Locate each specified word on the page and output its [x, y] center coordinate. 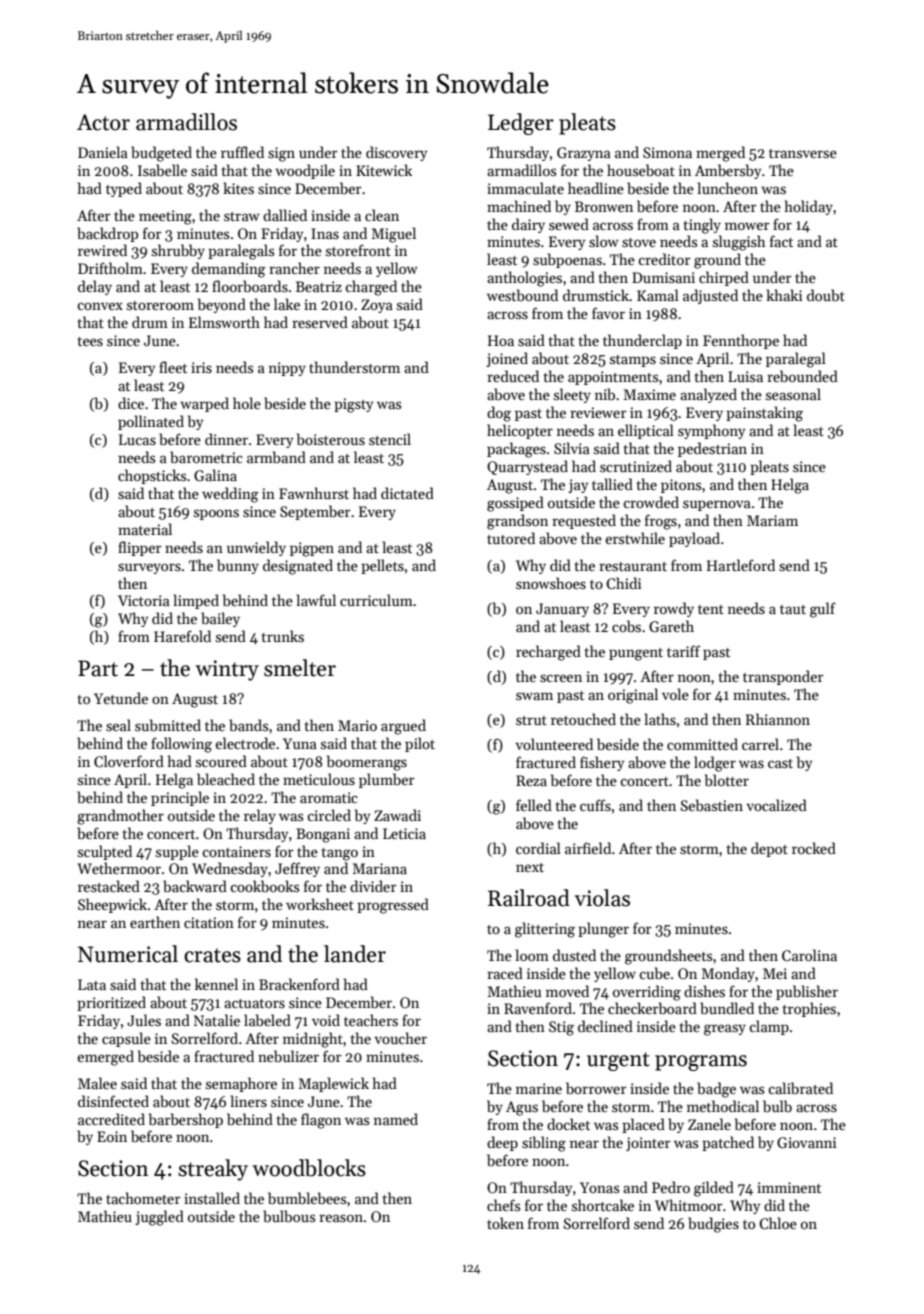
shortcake [603, 1205]
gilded [714, 1189]
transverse [803, 153]
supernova [717, 505]
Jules [144, 1020]
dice [131, 403]
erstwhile [635, 538]
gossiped [515, 504]
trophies [809, 1009]
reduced [513, 376]
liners [249, 1101]
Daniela [103, 152]
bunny [238, 566]
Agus [522, 1108]
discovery [396, 153]
